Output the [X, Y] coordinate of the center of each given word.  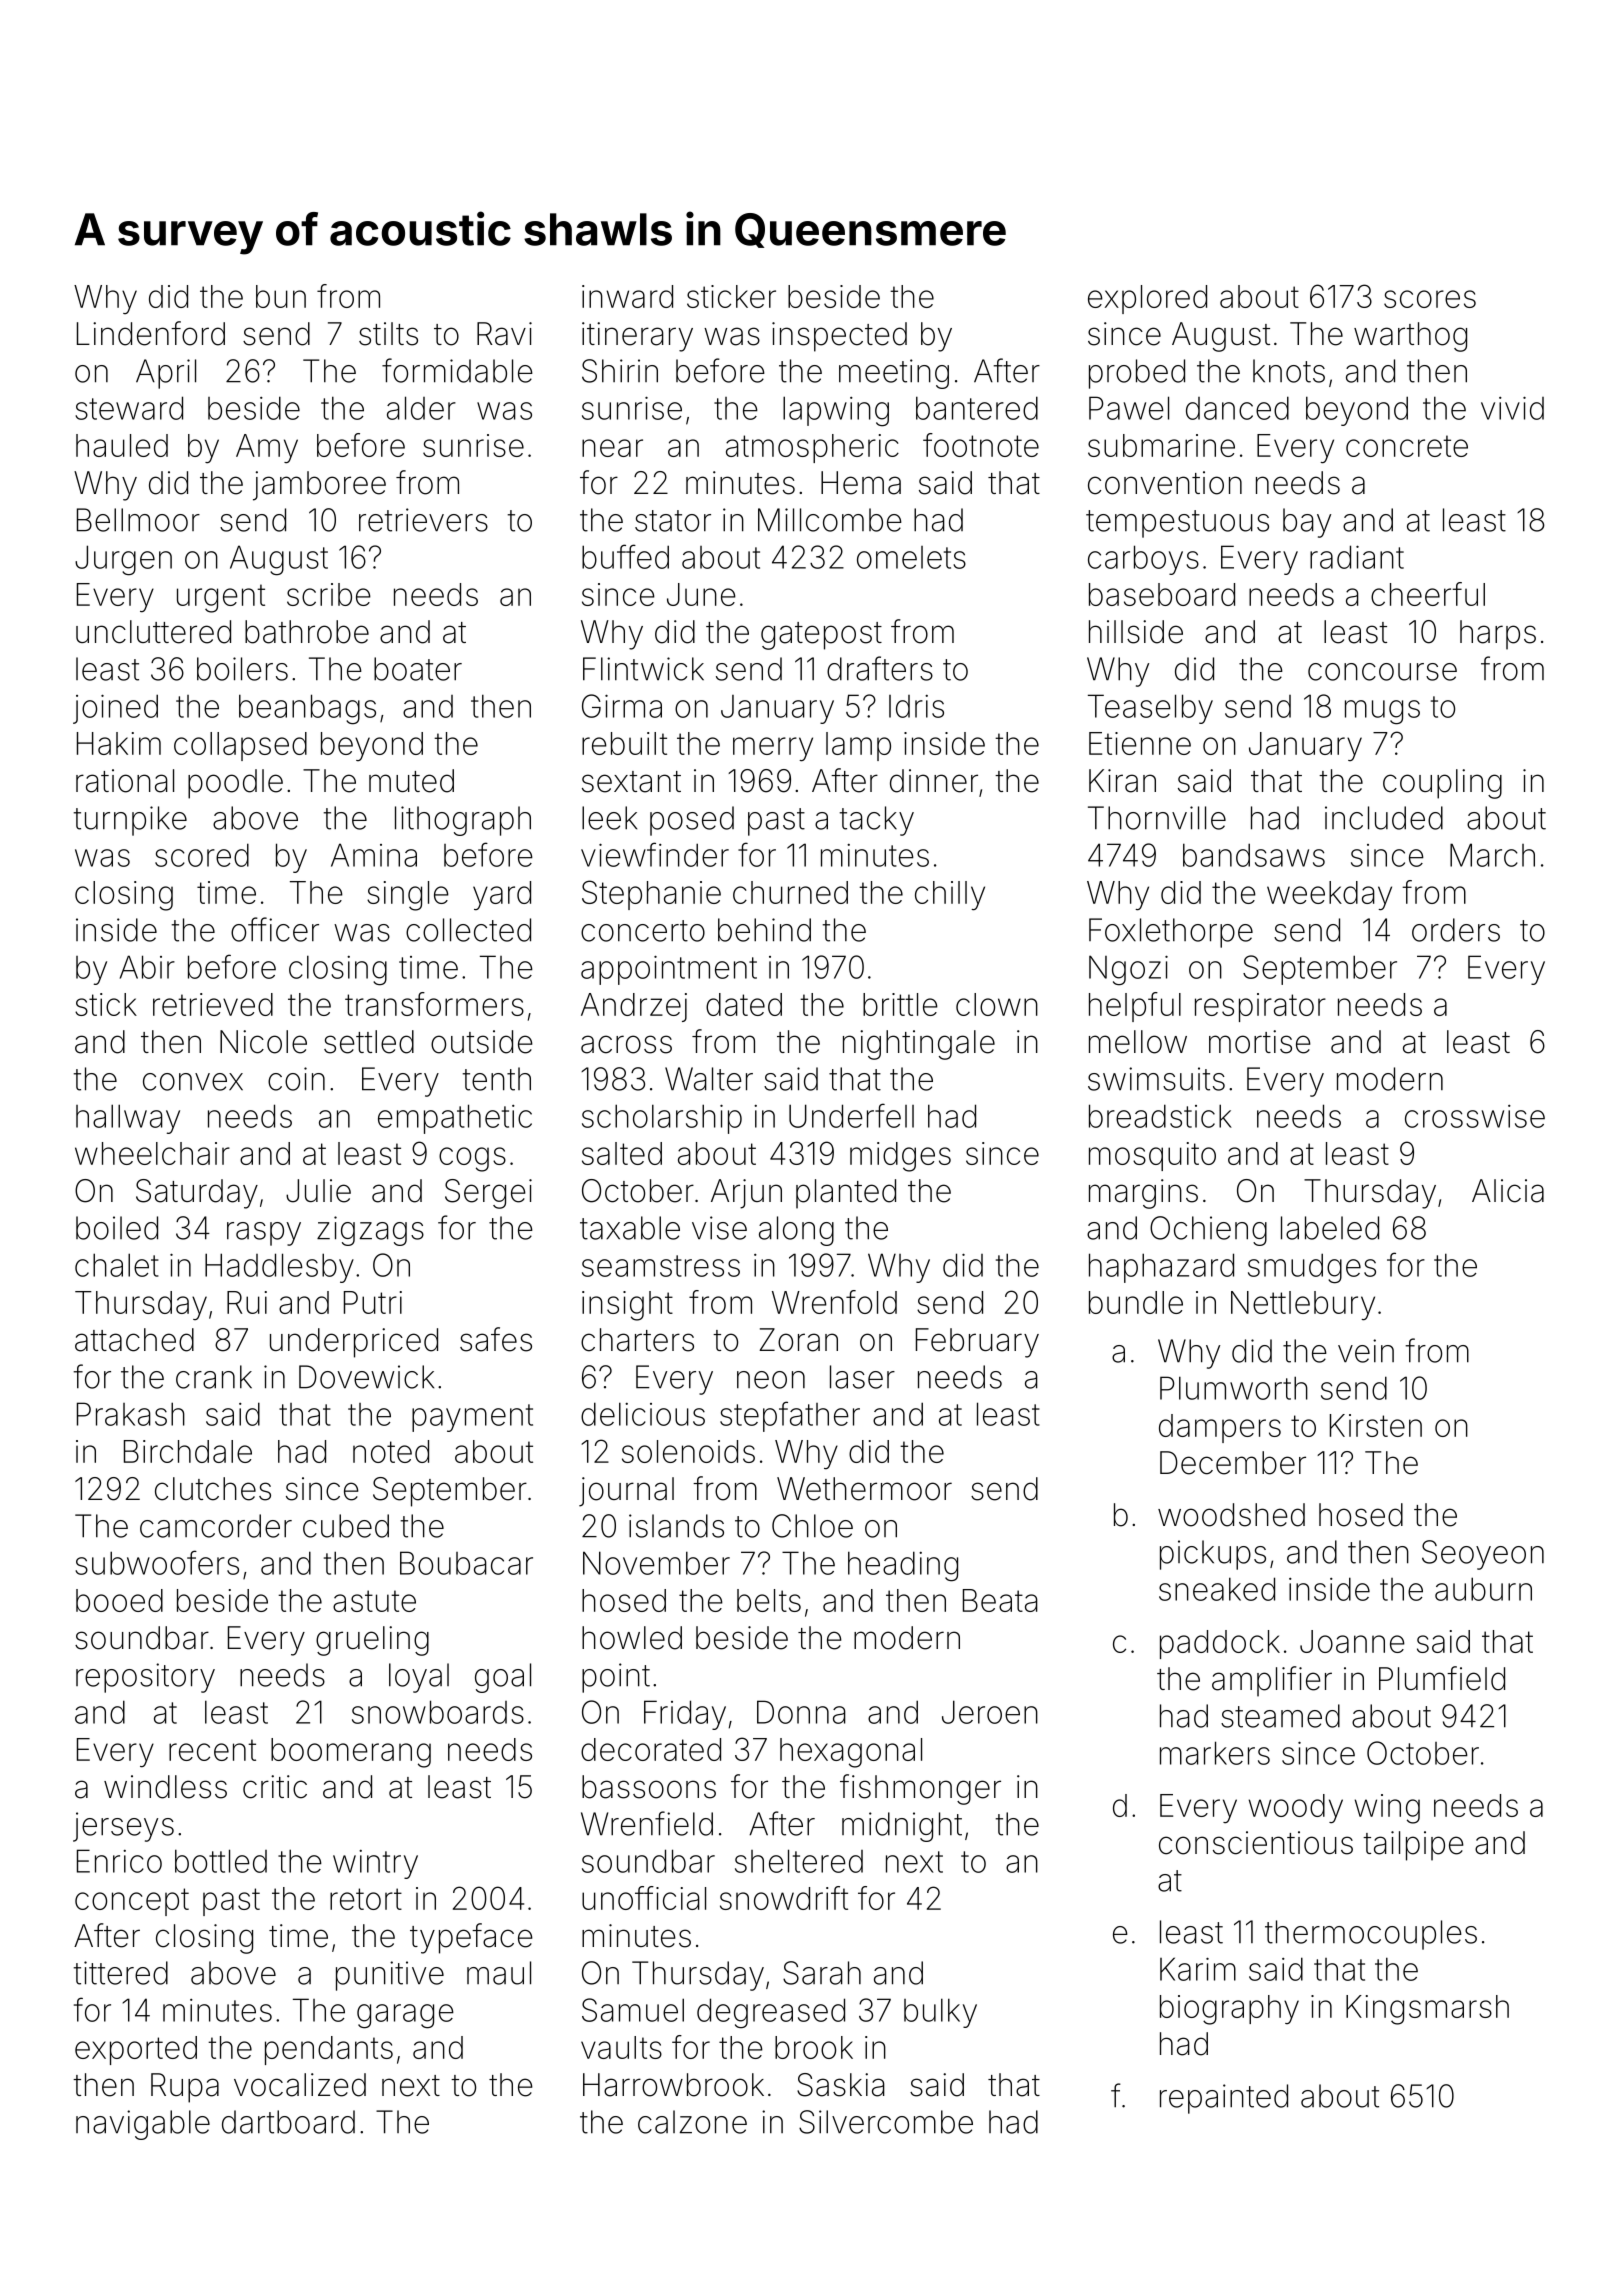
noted [391, 1451]
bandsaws [1254, 855]
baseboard [1162, 594]
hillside [1136, 632]
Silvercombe [886, 2122]
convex [193, 1082]
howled [632, 1638]
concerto [643, 931]
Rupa [185, 2088]
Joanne [1352, 1641]
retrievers [423, 520]
